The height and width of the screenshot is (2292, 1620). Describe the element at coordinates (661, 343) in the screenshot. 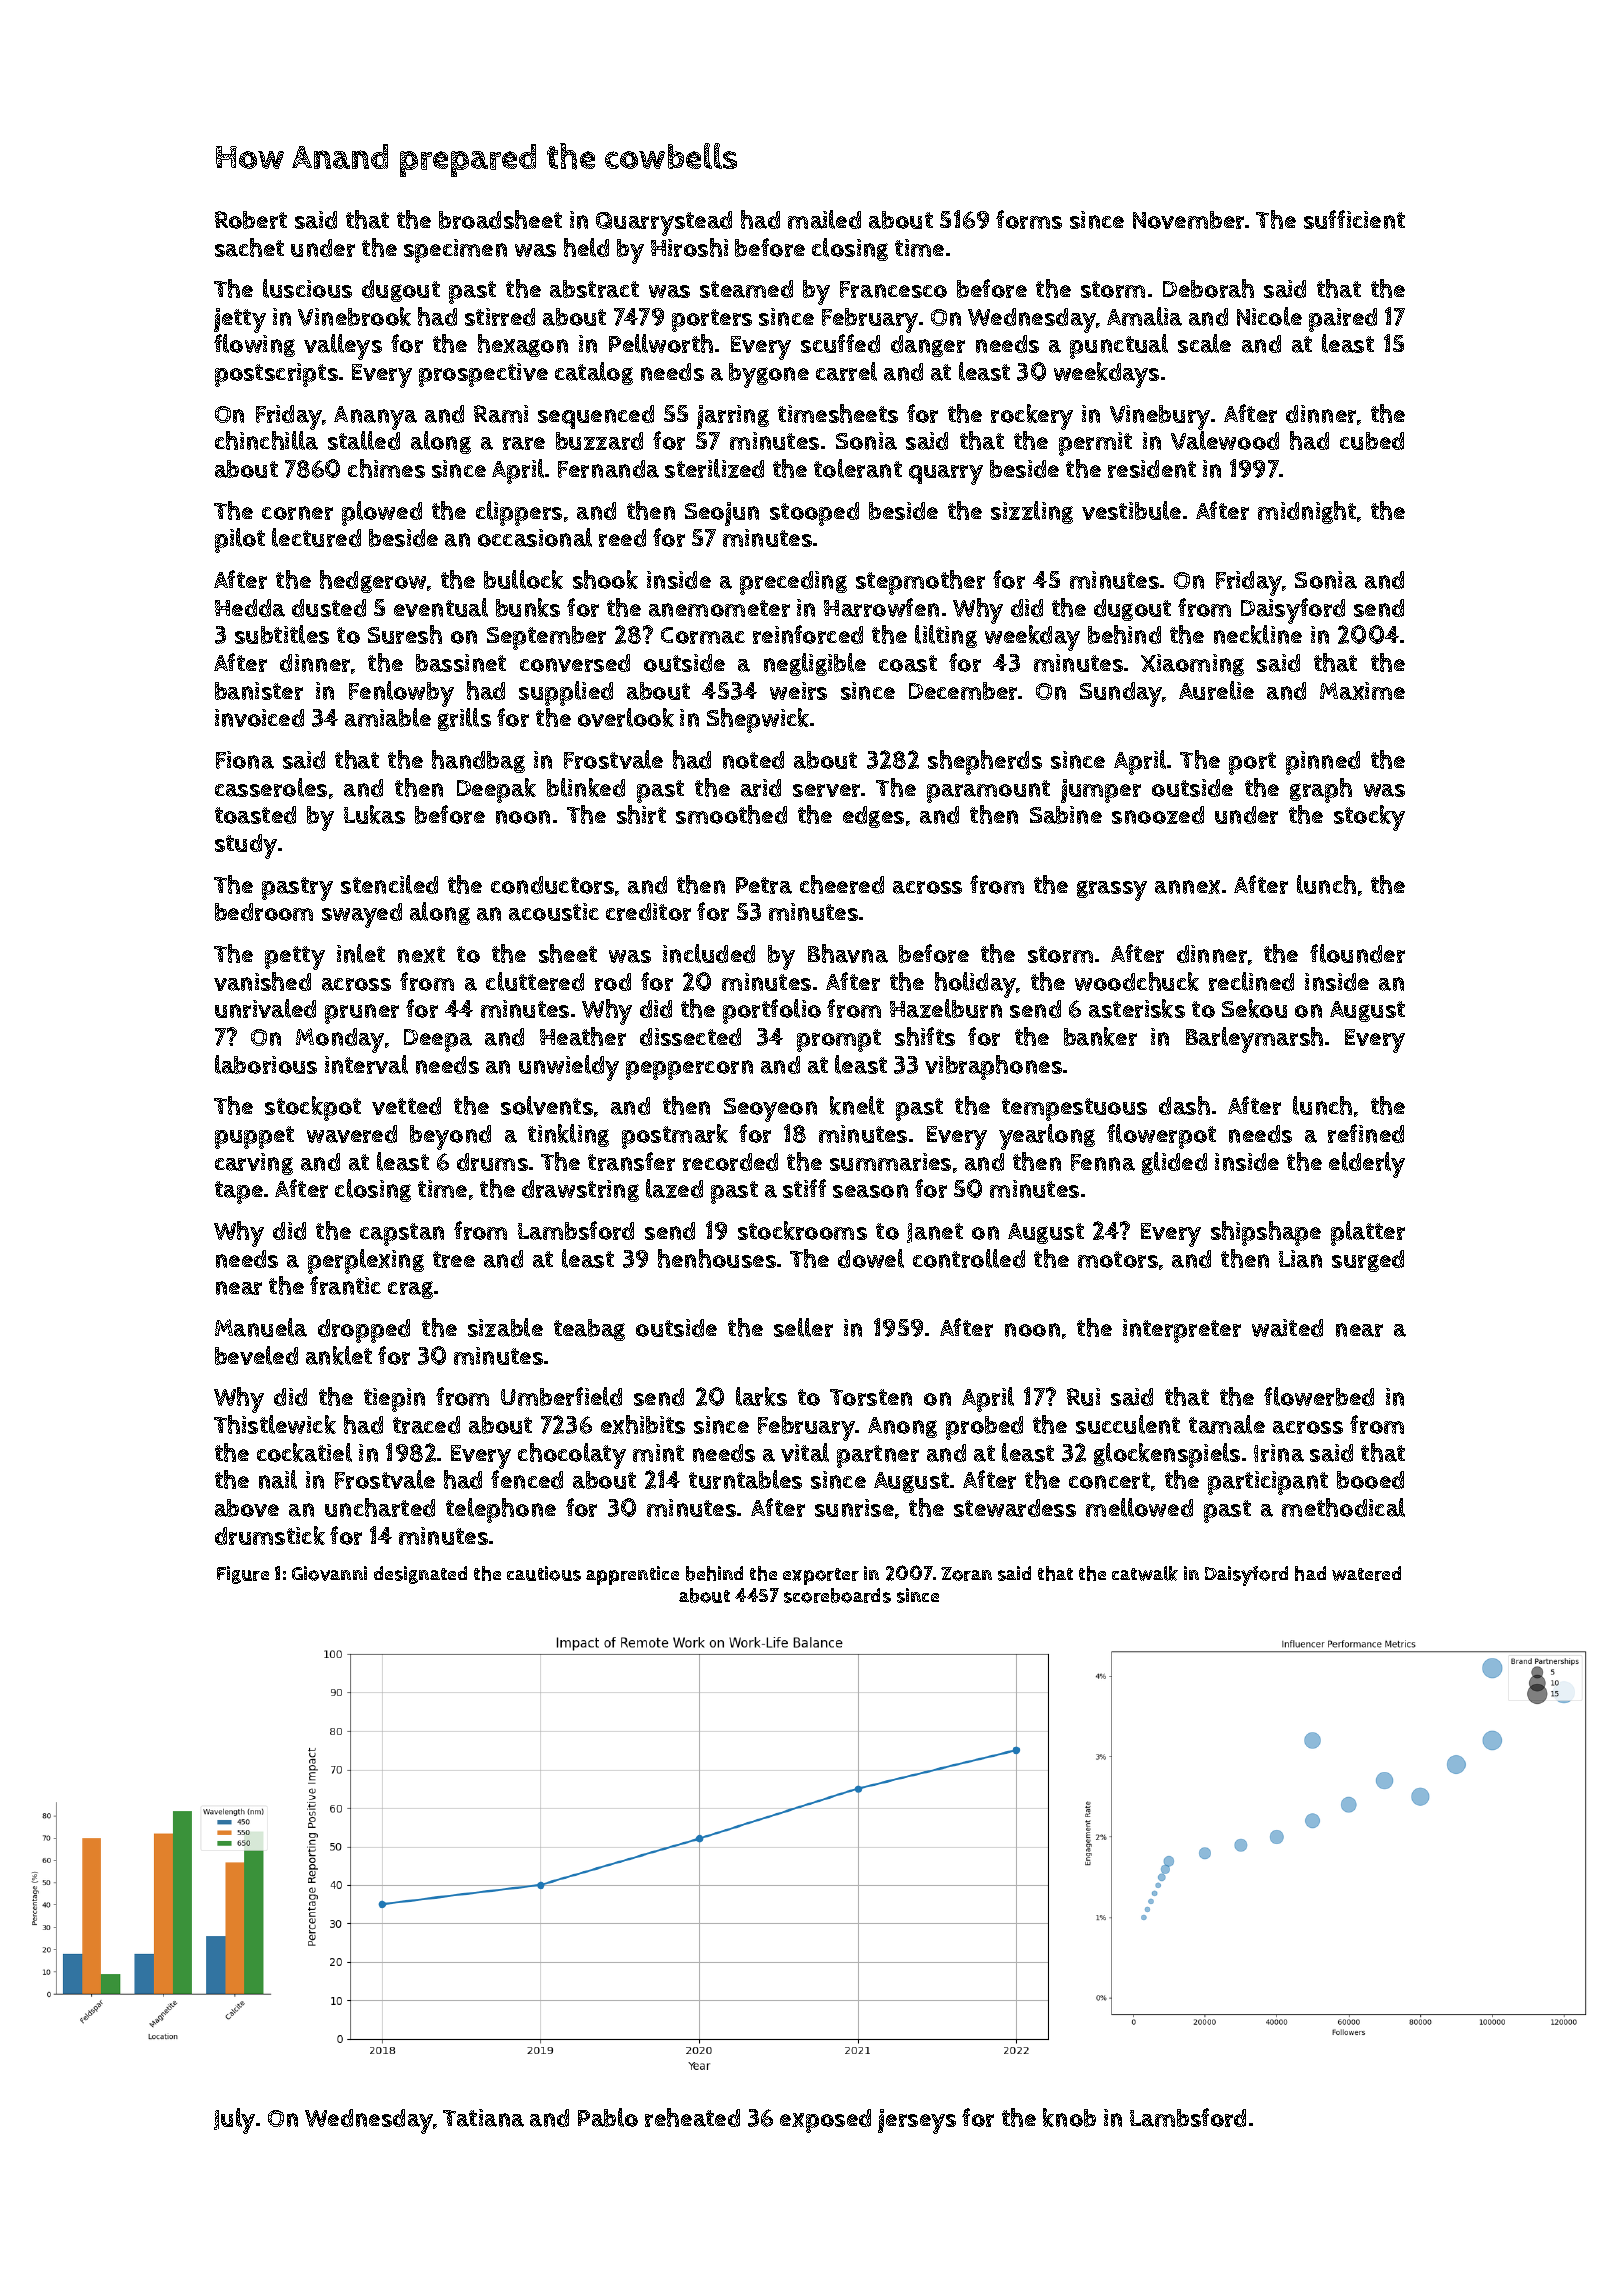

I see `Pellworth` at that location.
